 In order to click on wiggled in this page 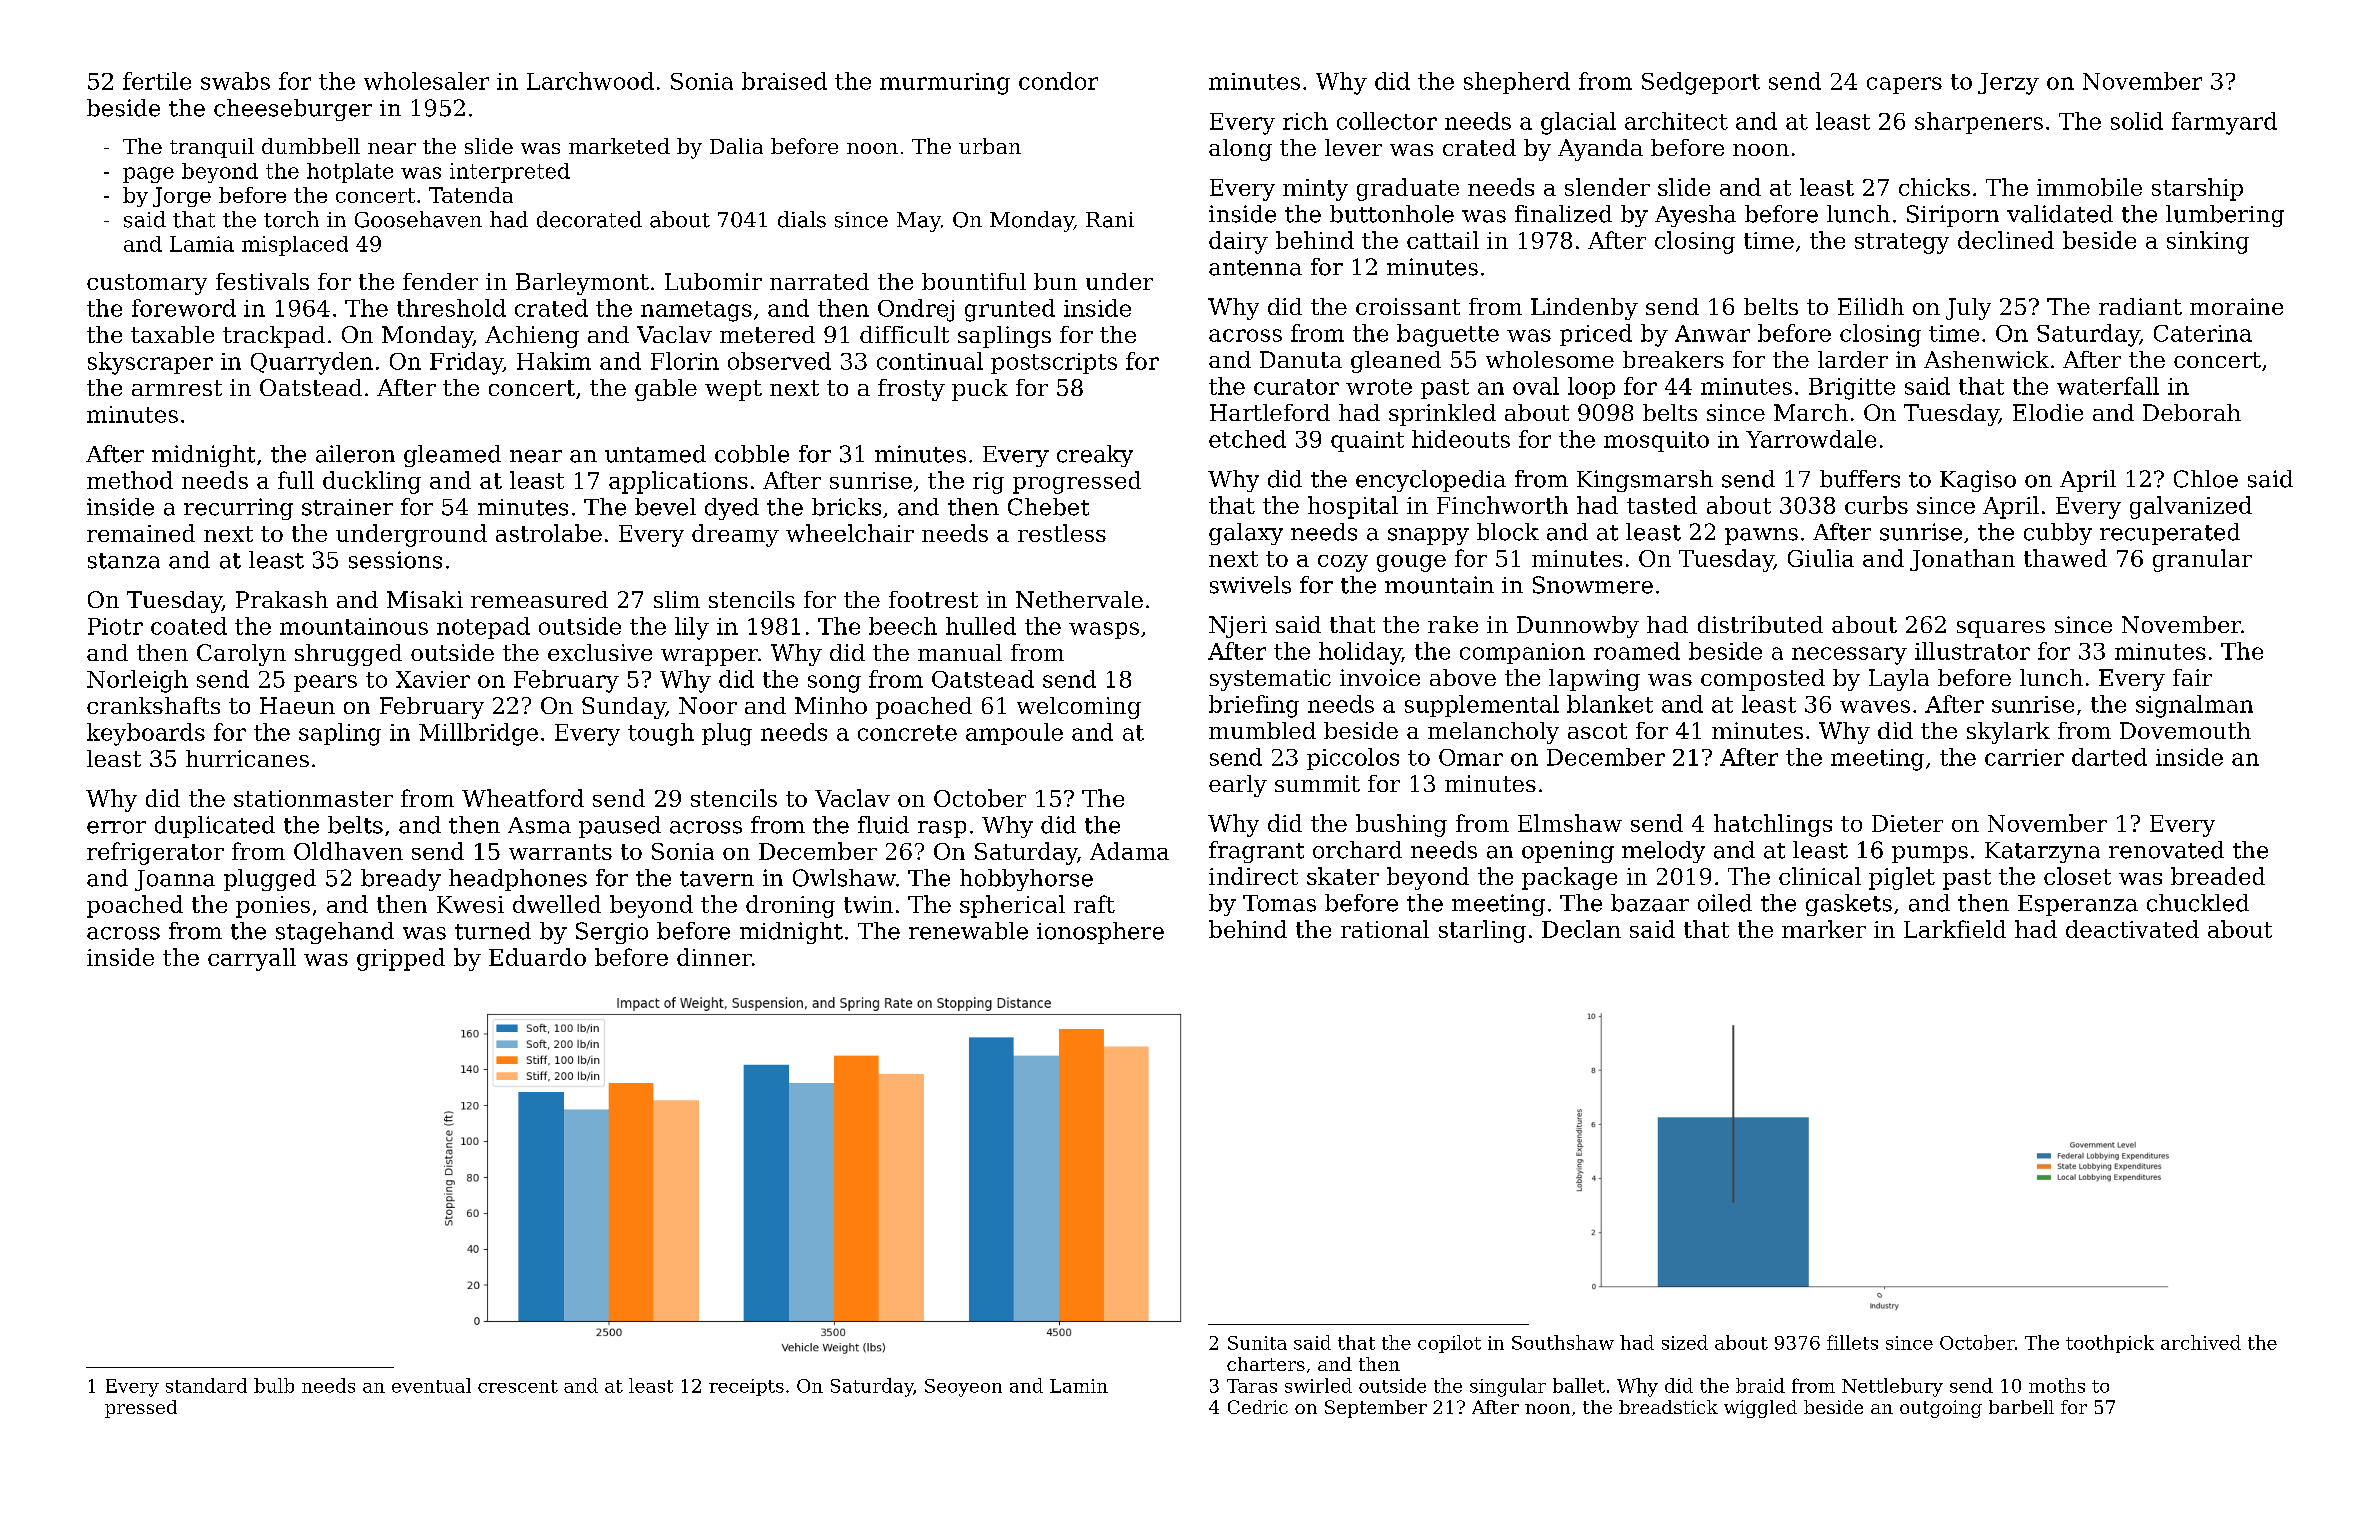, I will do `click(1760, 1409)`.
